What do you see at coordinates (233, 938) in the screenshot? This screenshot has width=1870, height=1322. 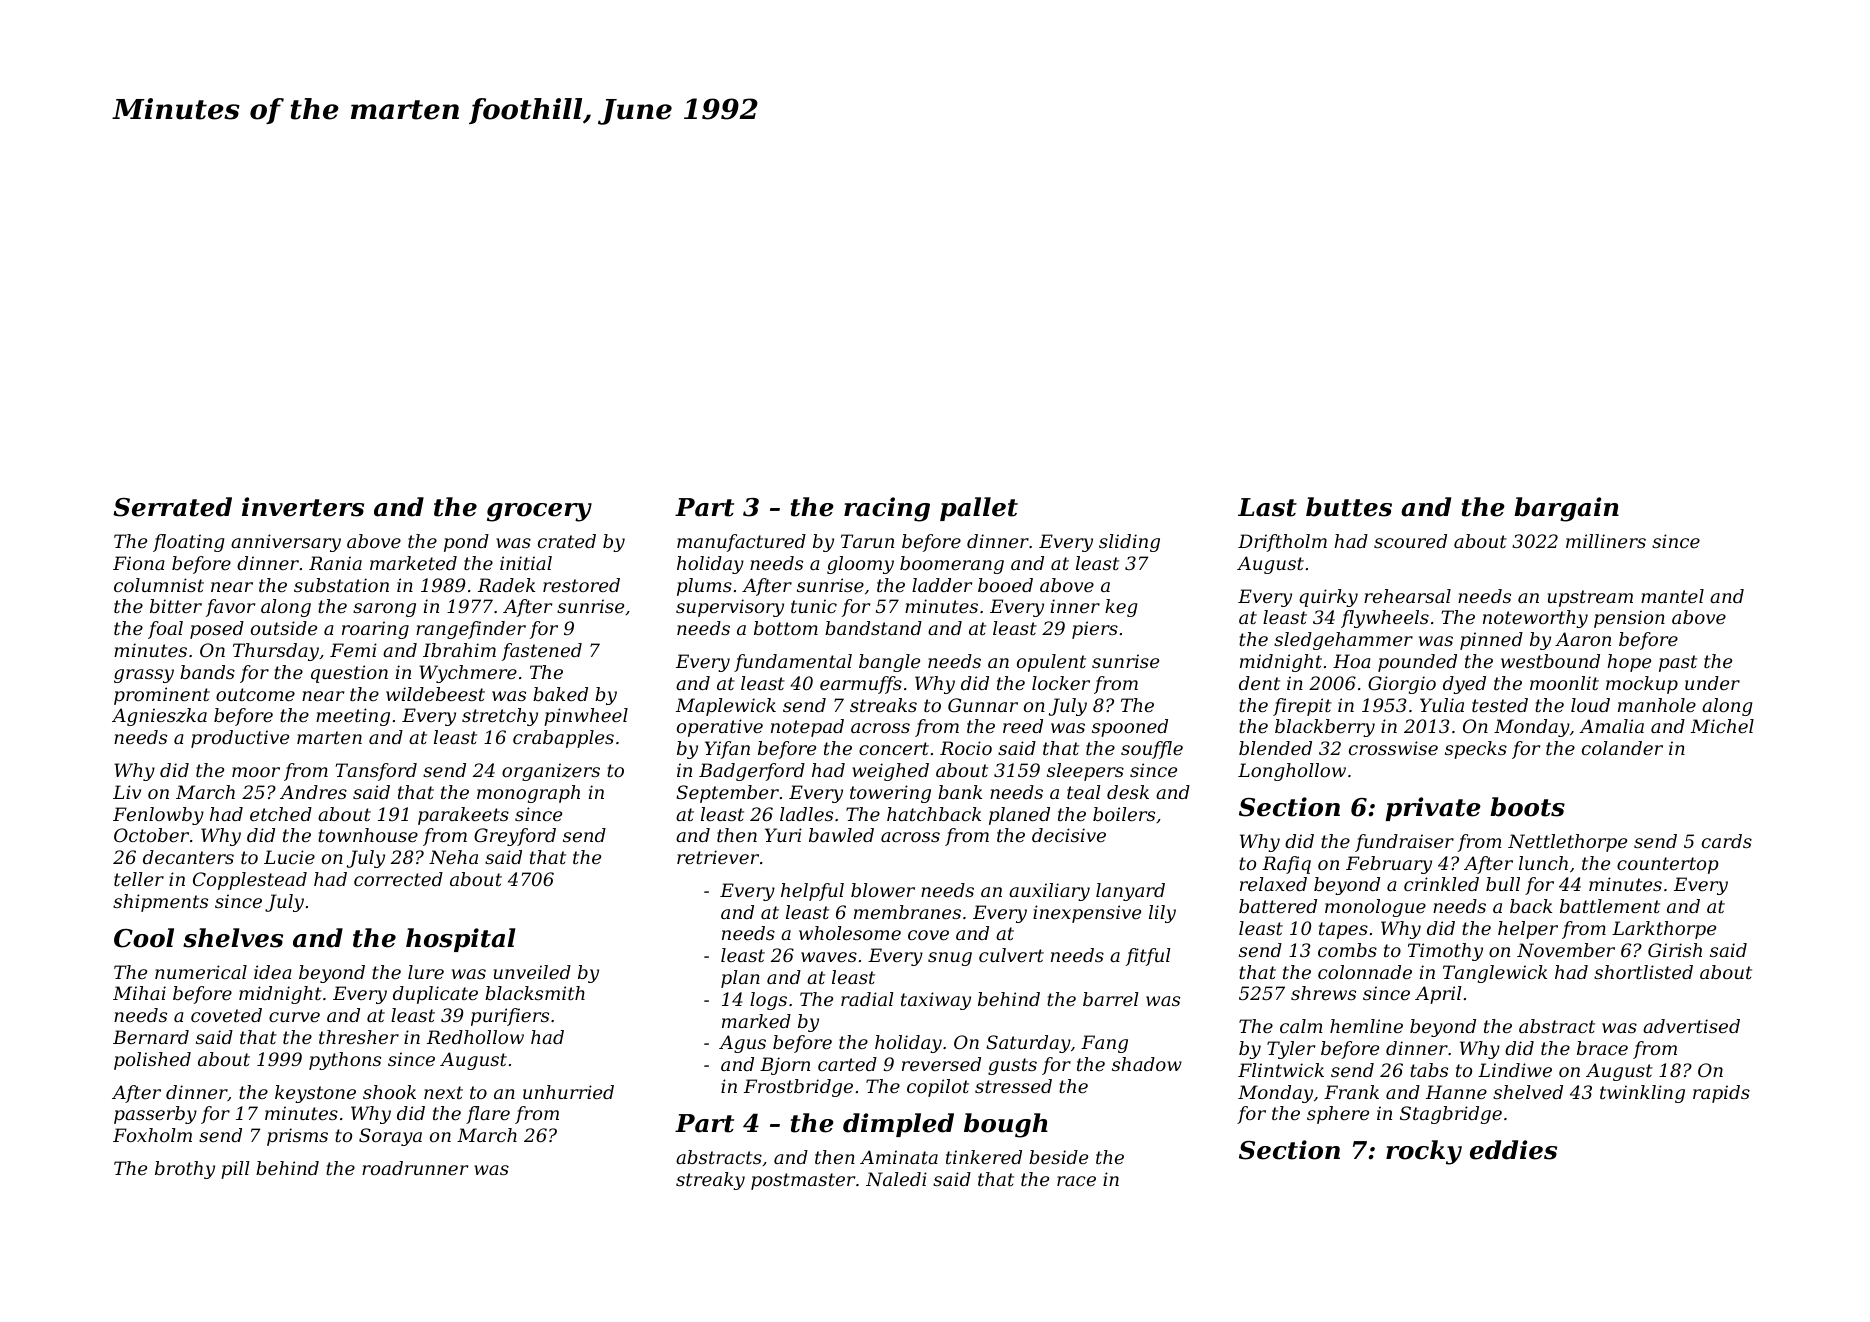 I see `shelves` at bounding box center [233, 938].
